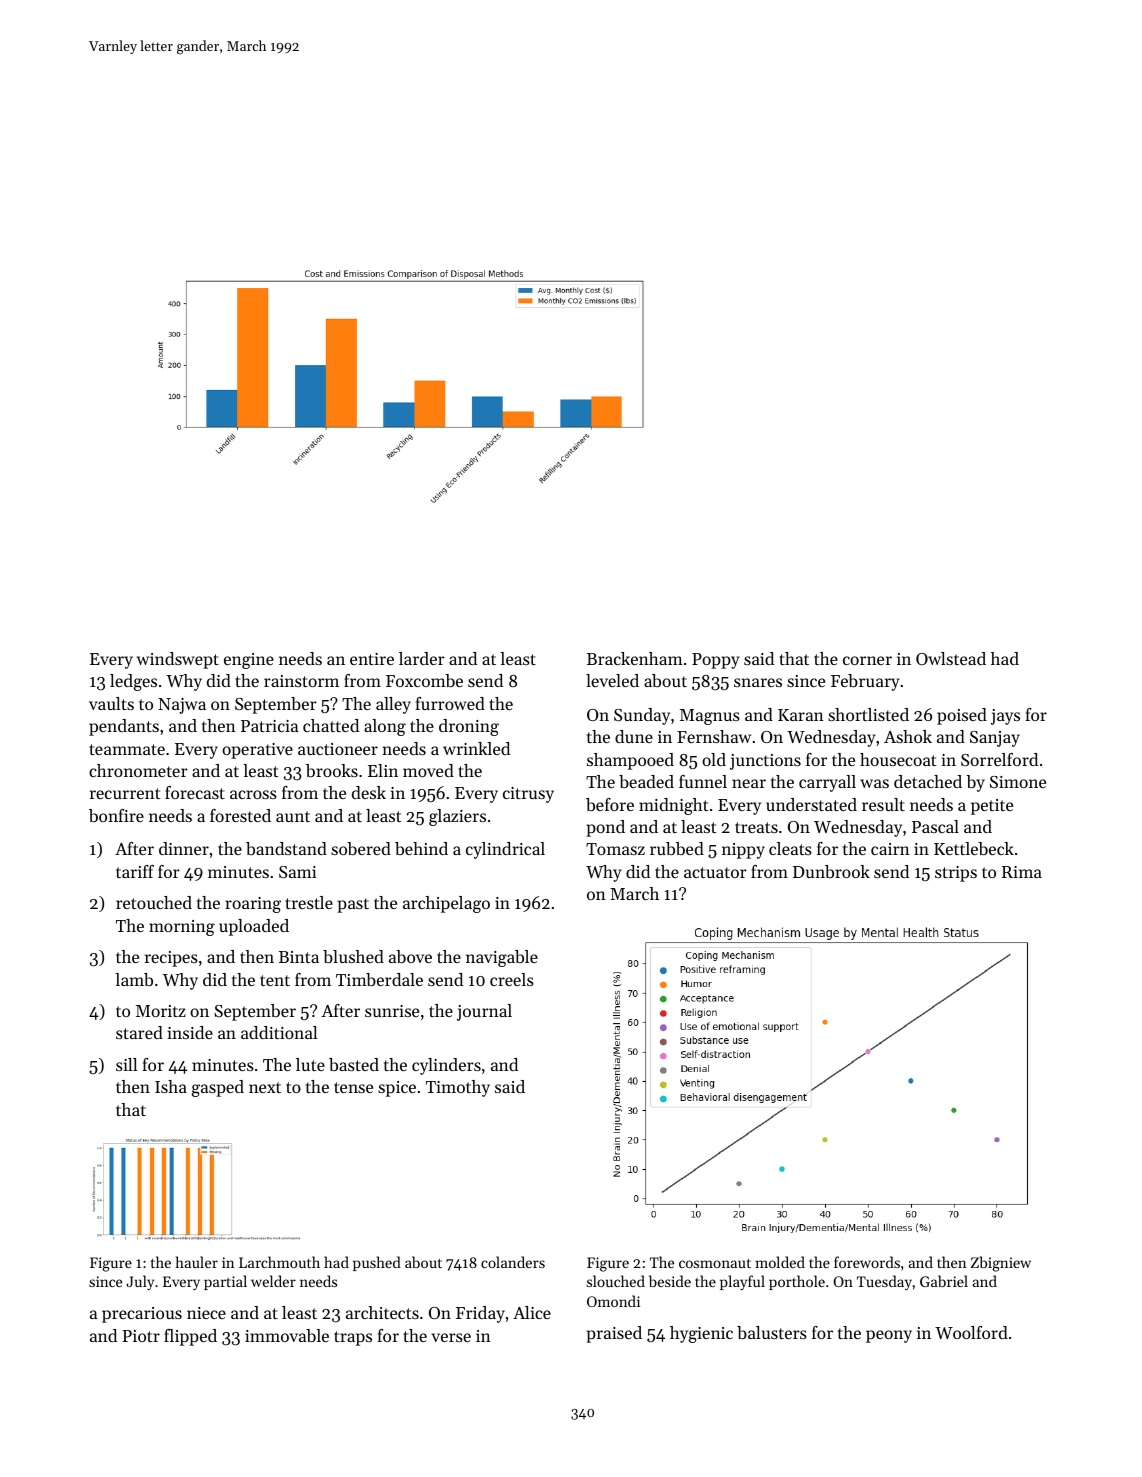 This page has height=1477, width=1142. I want to click on tent, so click(275, 980).
